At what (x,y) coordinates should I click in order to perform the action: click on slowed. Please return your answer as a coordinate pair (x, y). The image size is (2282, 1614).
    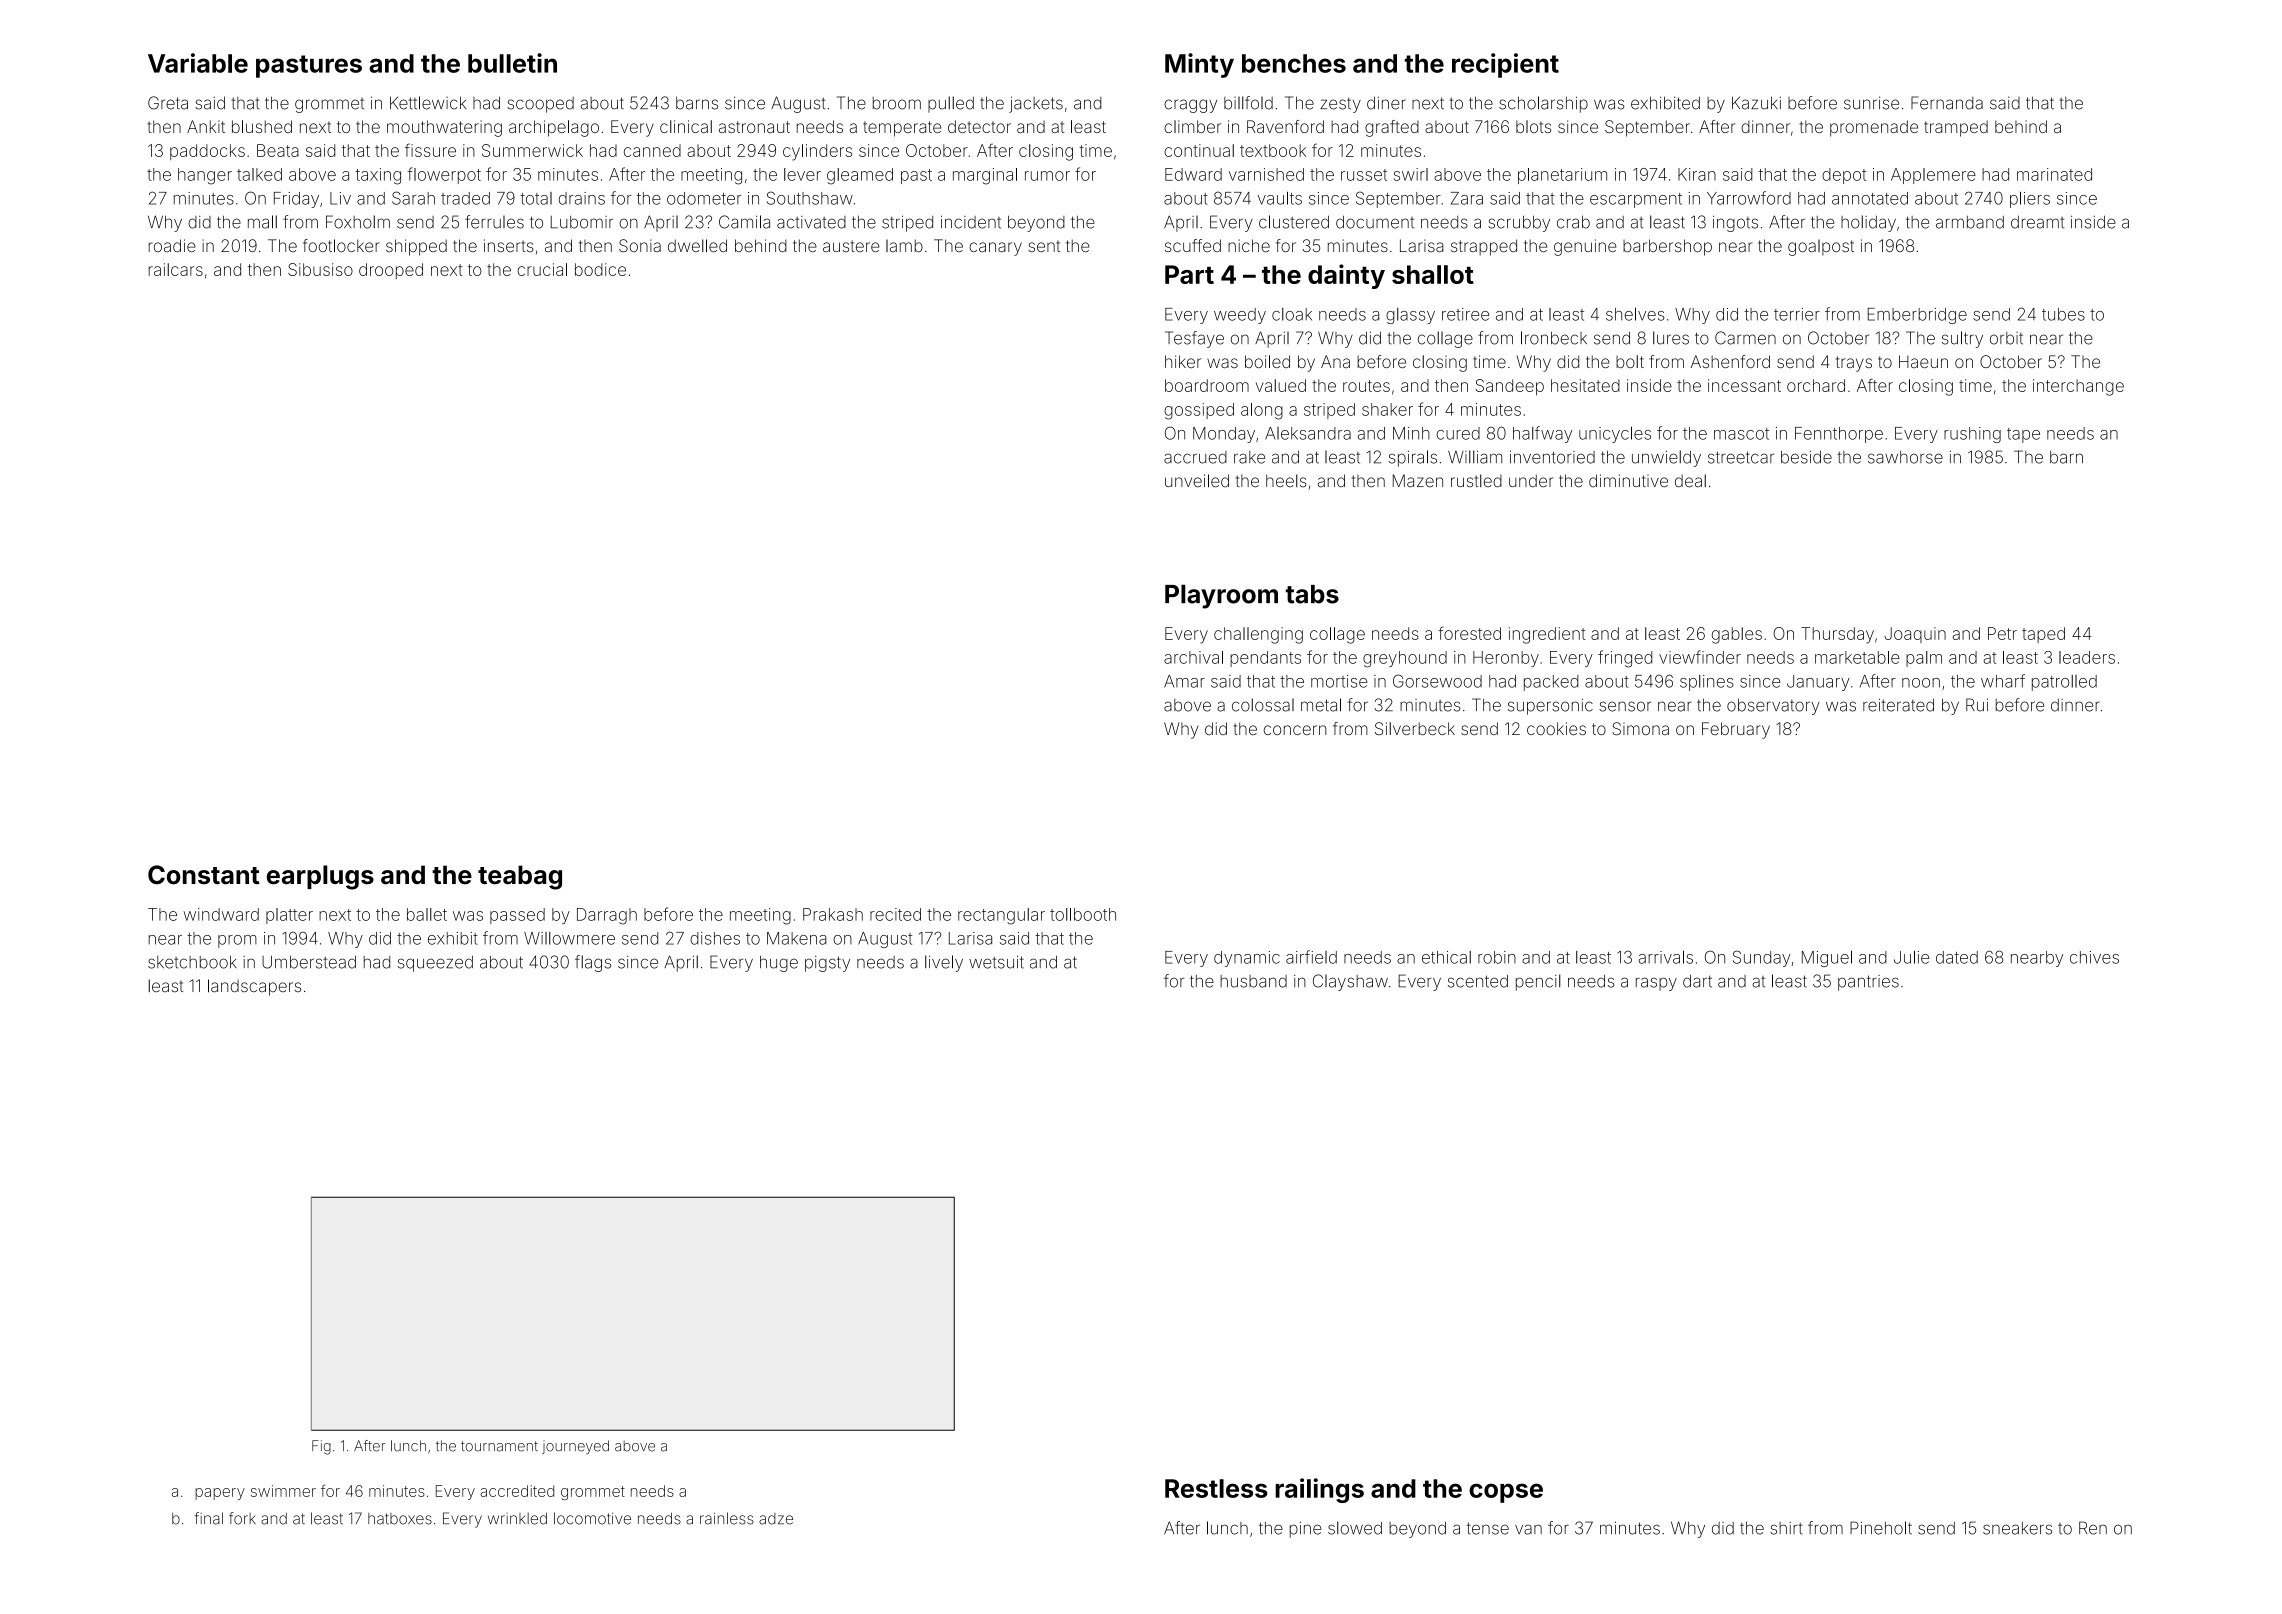
    Looking at the image, I should click on (1355, 1528).
